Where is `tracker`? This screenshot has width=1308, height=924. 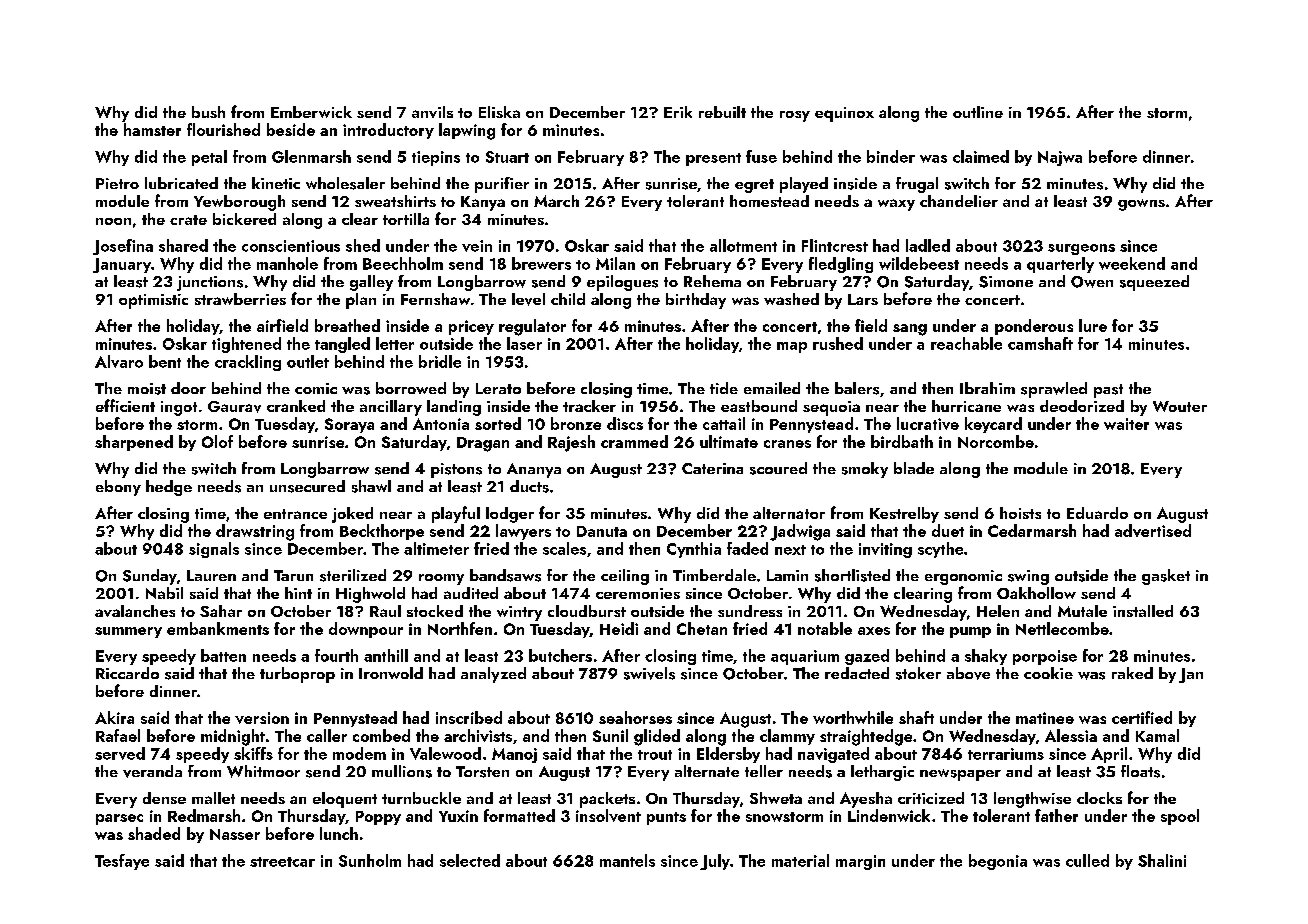 tracker is located at coordinates (589, 406).
